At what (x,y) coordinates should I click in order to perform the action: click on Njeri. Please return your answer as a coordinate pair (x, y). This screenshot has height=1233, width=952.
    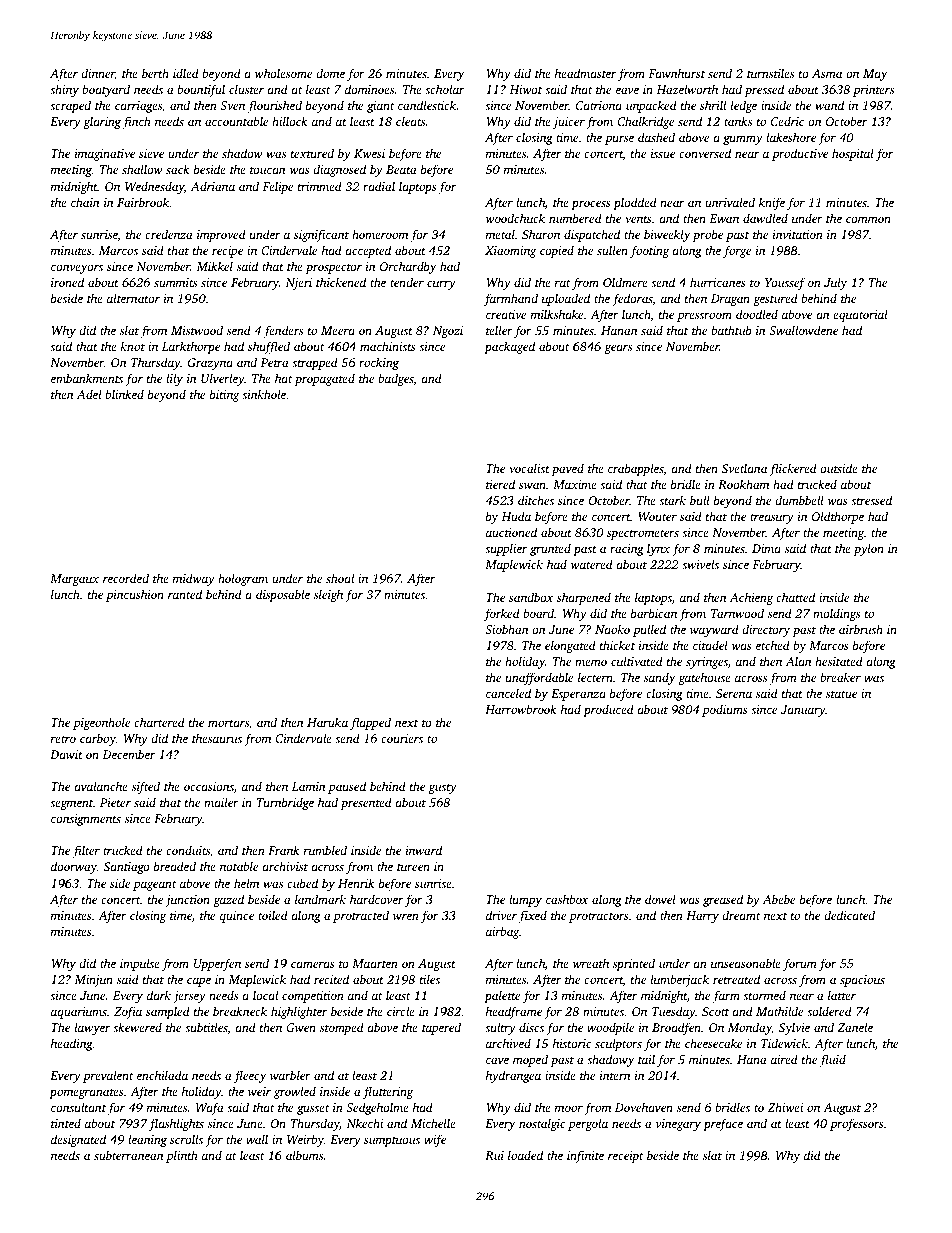
    Looking at the image, I should click on (299, 284).
